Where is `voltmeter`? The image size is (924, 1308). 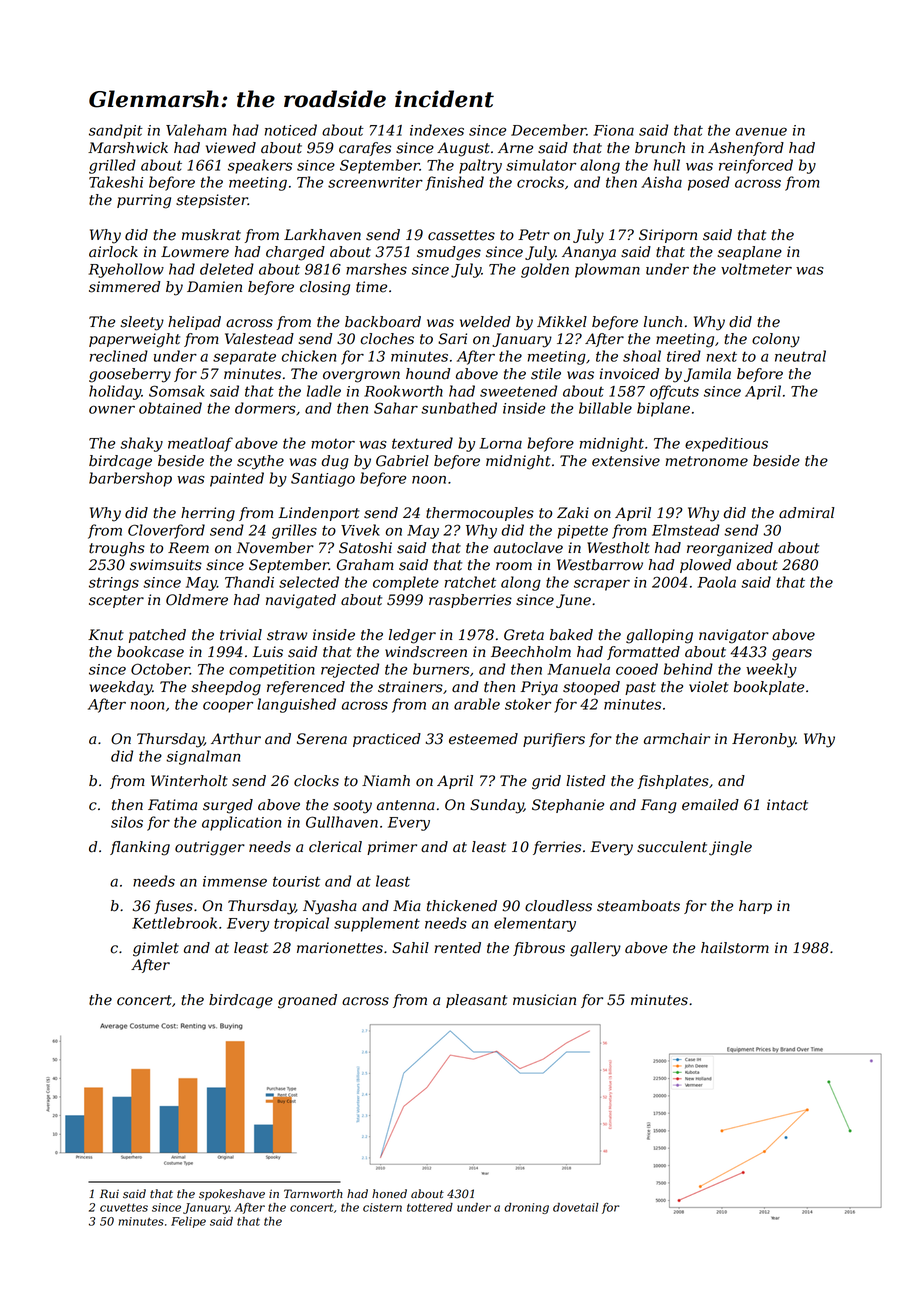 voltmeter is located at coordinates (756, 269).
